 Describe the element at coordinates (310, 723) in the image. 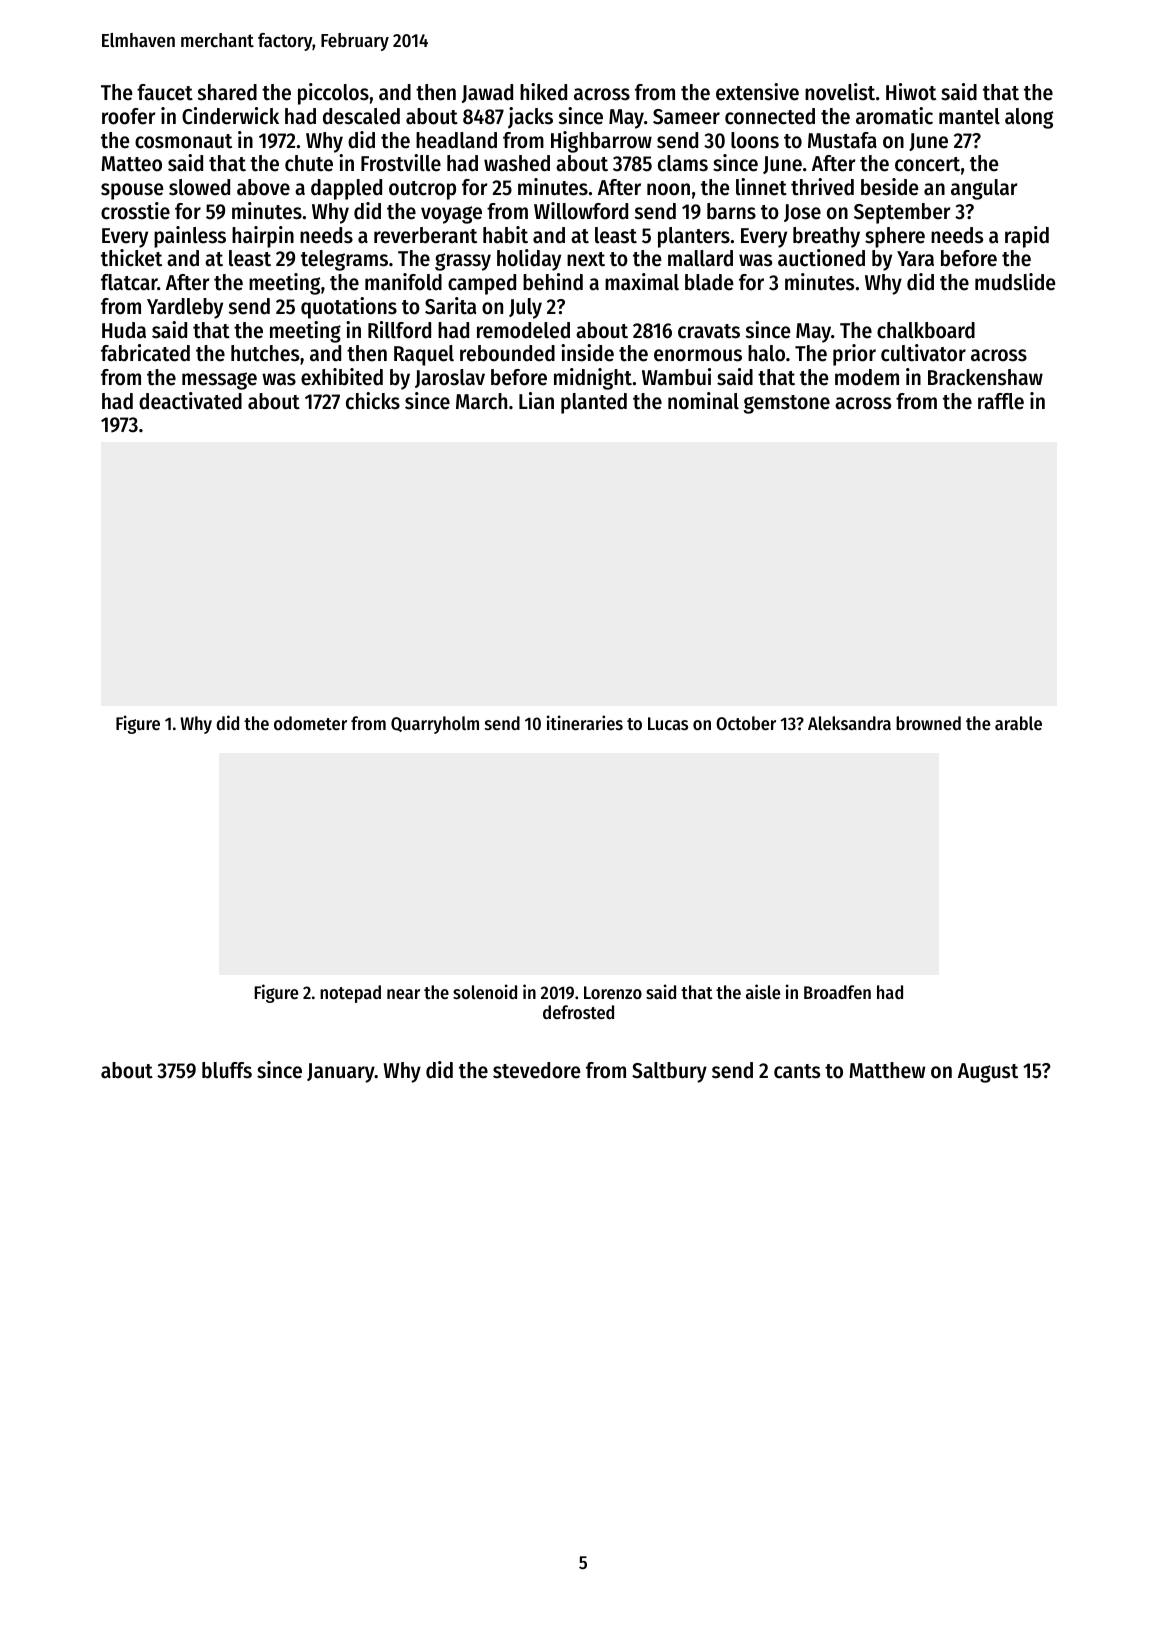

I see `odometer` at that location.
